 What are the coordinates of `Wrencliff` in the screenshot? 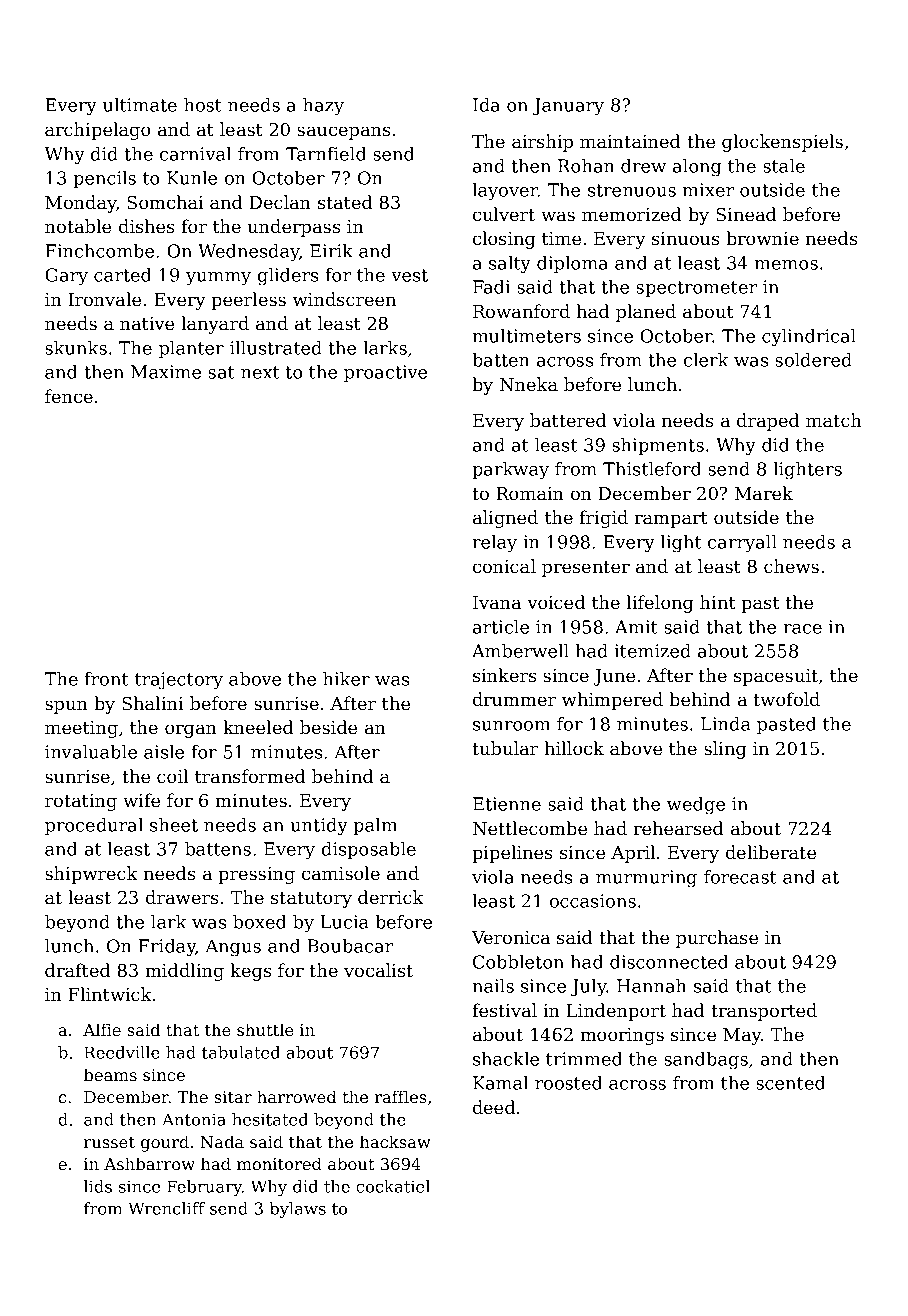 It's located at (166, 1208).
